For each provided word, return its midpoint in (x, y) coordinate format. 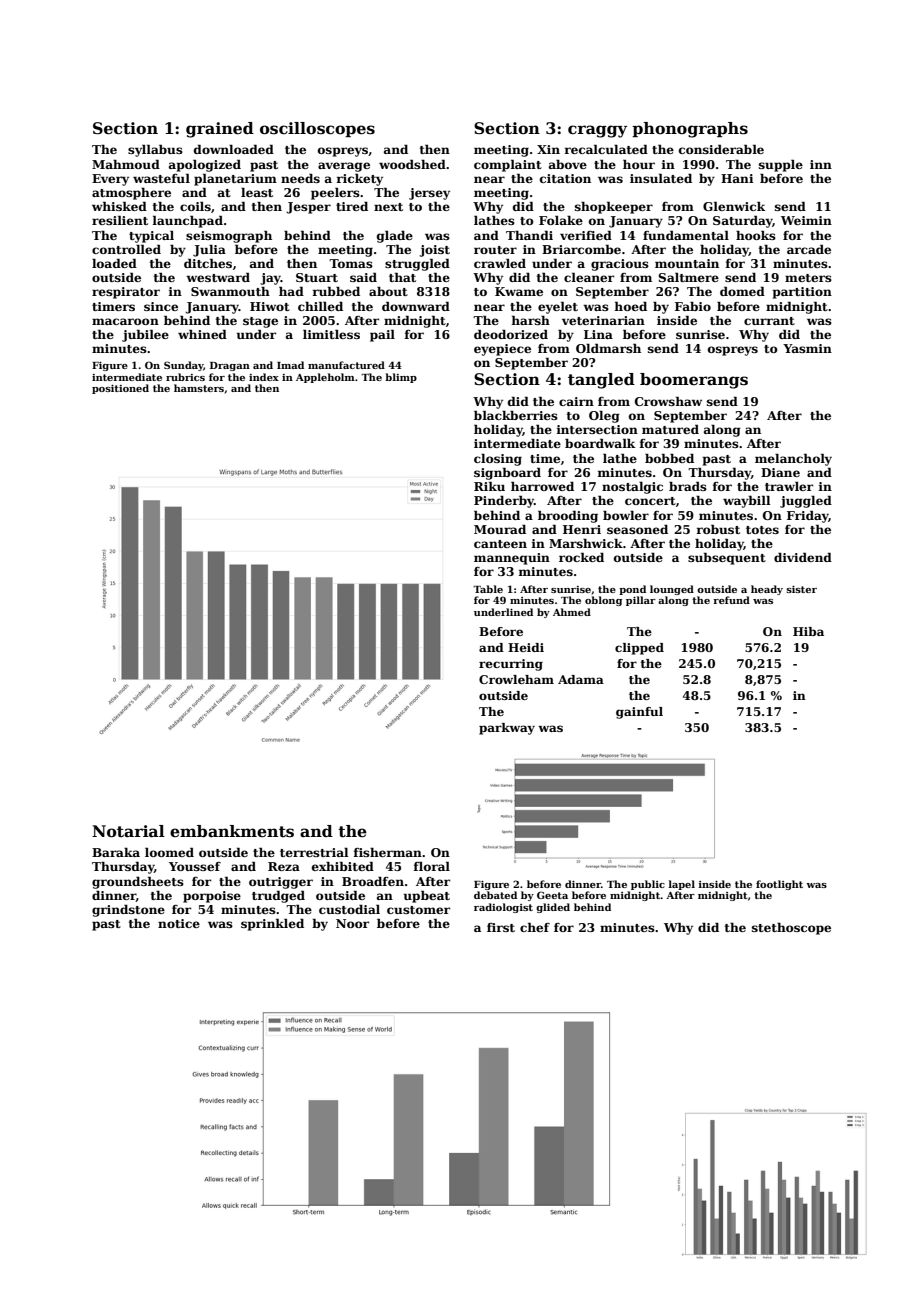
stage (260, 322)
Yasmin (807, 348)
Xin (548, 149)
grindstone (128, 910)
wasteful (161, 178)
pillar (641, 601)
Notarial (128, 831)
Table (488, 589)
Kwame (519, 291)
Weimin (806, 220)
